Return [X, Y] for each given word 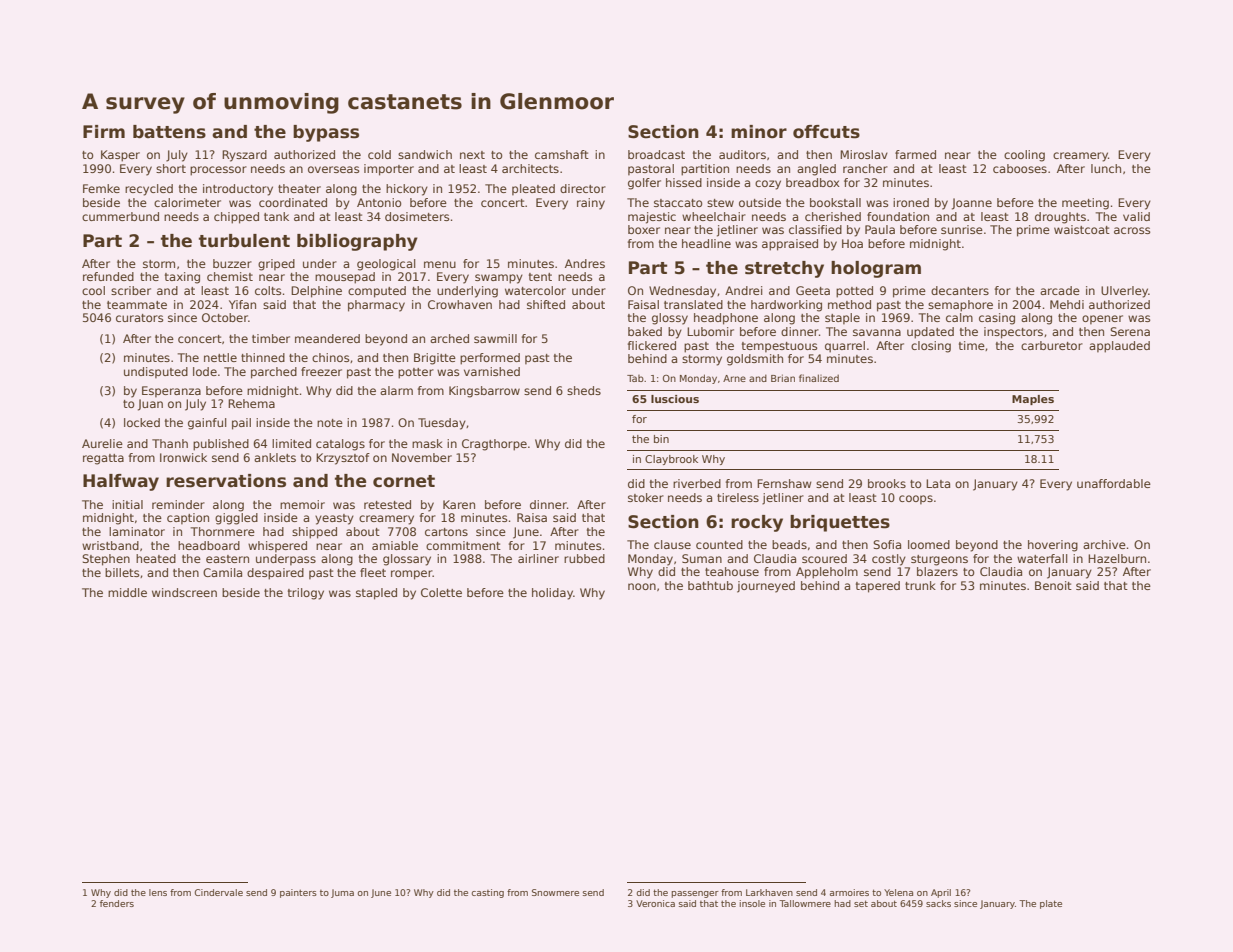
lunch [1106, 168]
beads [789, 544]
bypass [326, 133]
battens [169, 132]
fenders [117, 903]
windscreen [184, 592]
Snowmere [555, 892]
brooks [887, 483]
